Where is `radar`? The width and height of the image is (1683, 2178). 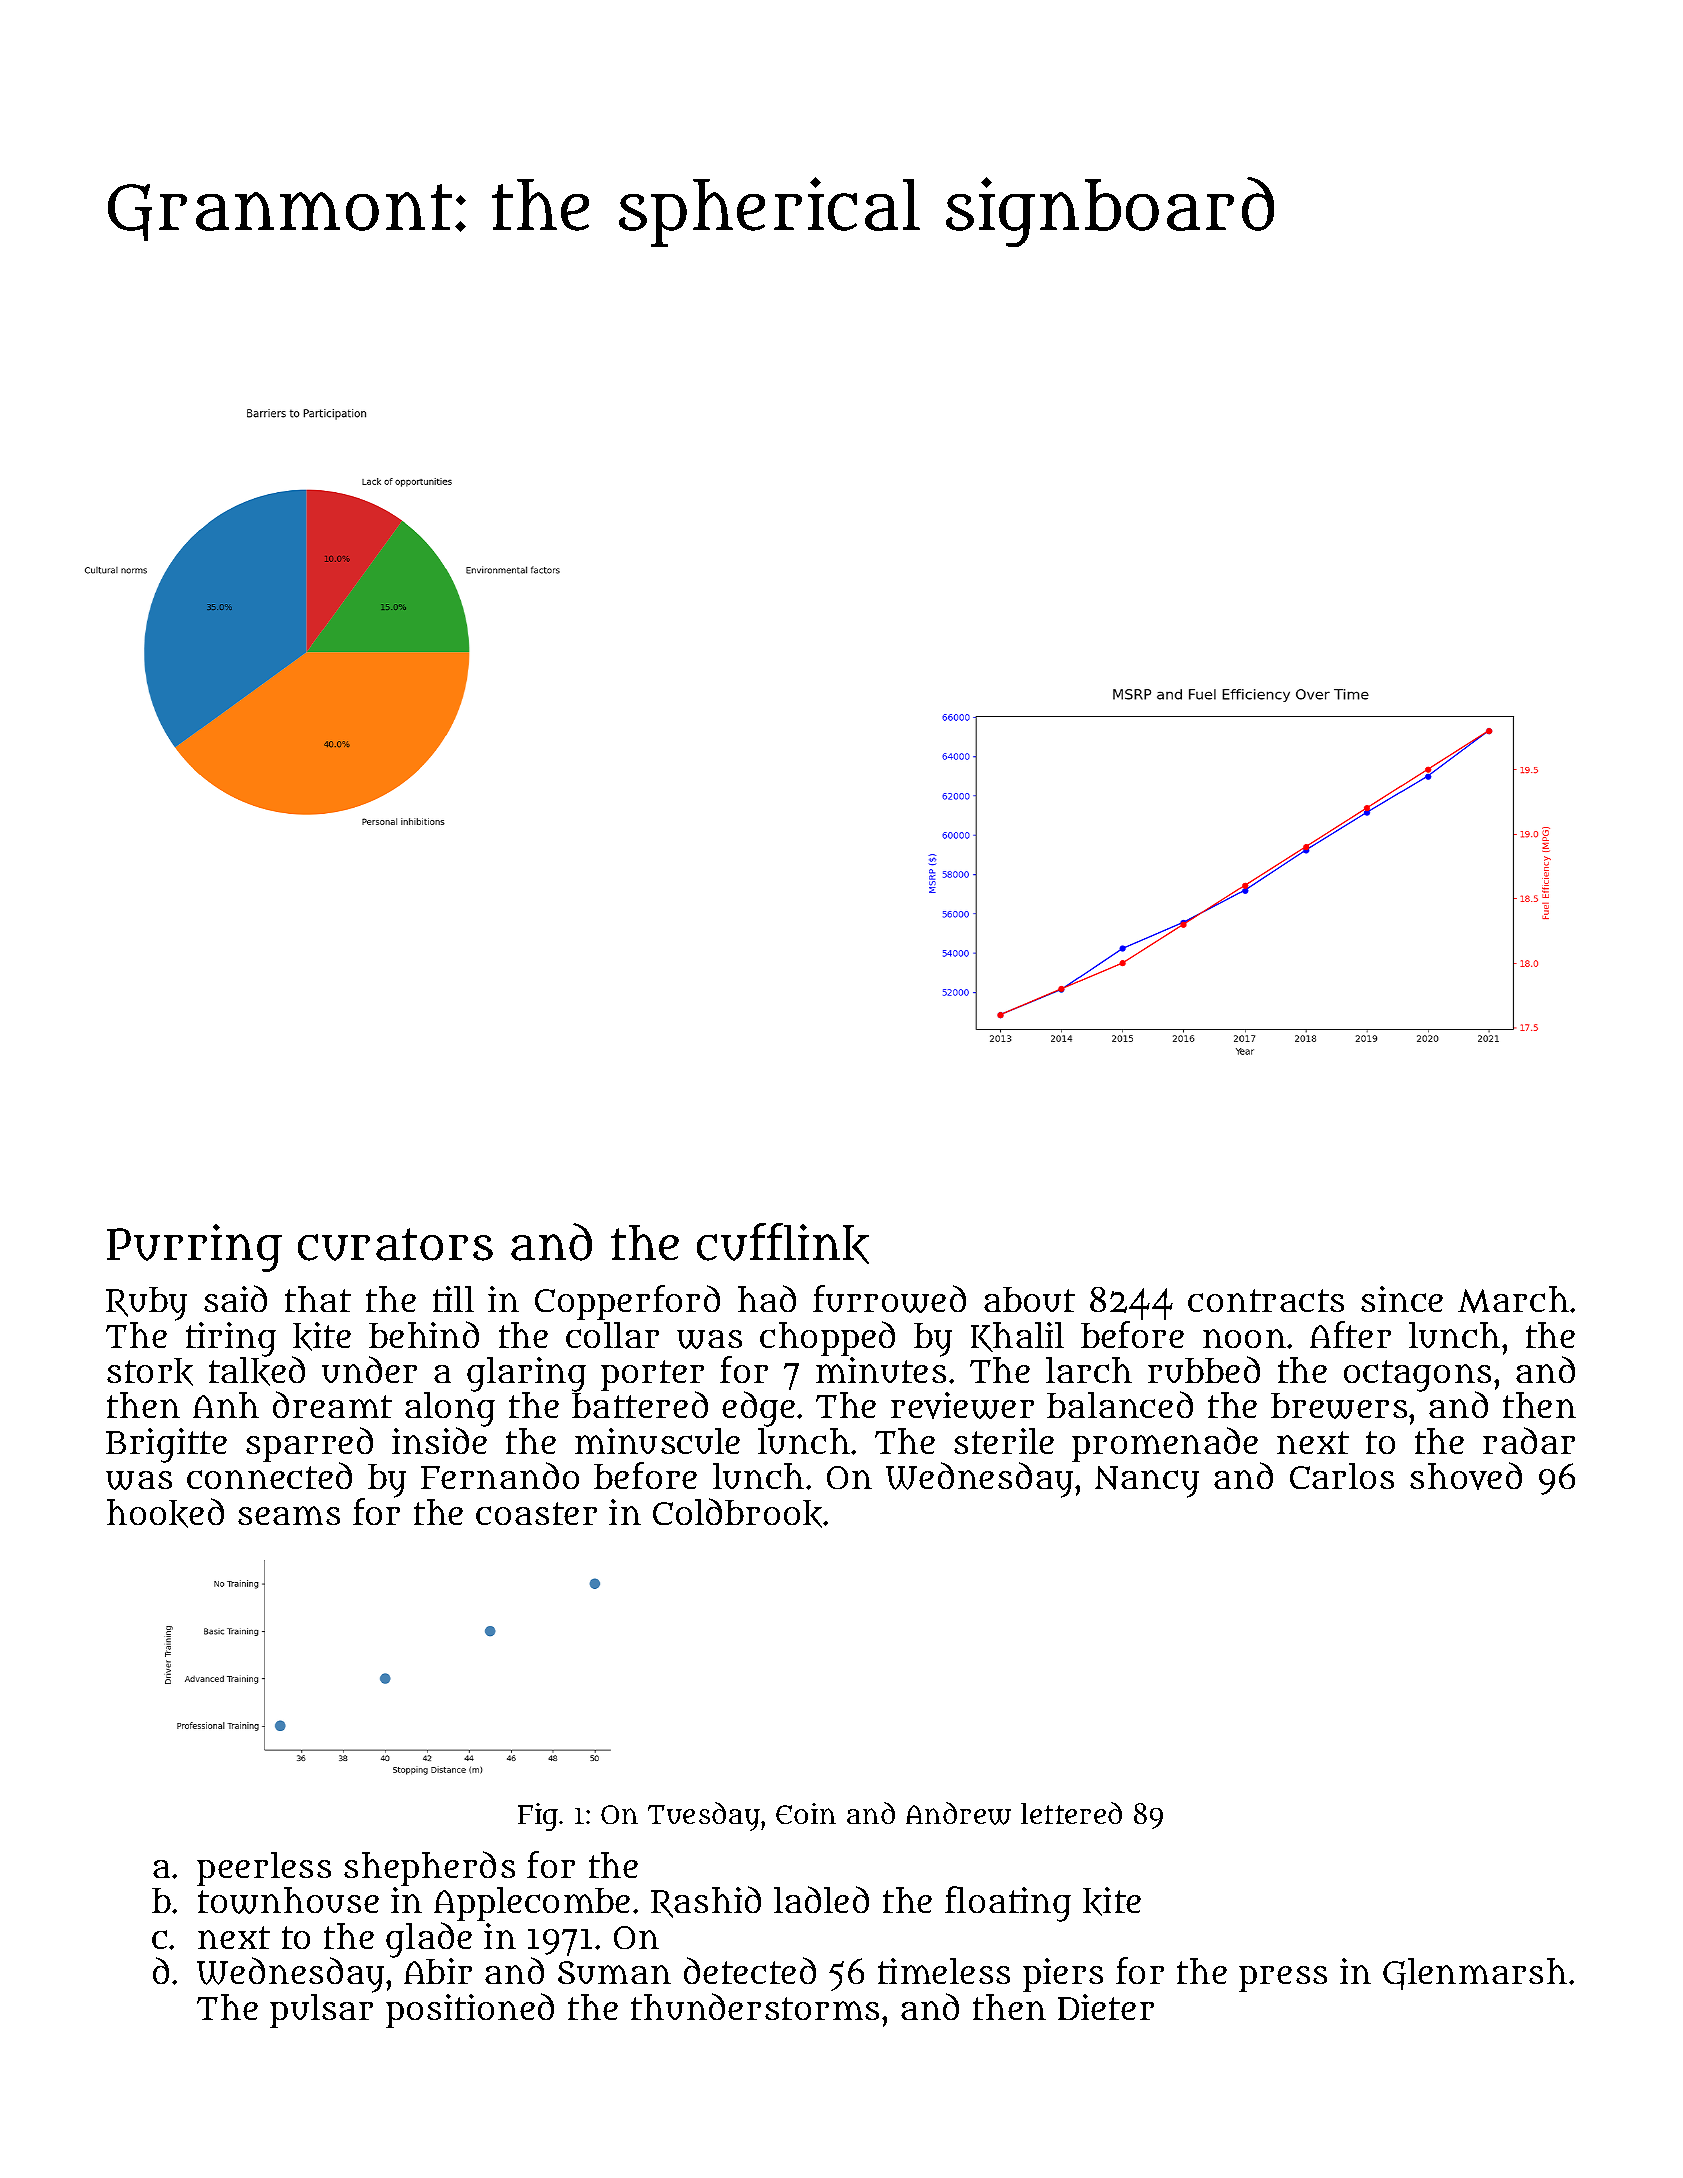
radar is located at coordinates (1529, 1440).
